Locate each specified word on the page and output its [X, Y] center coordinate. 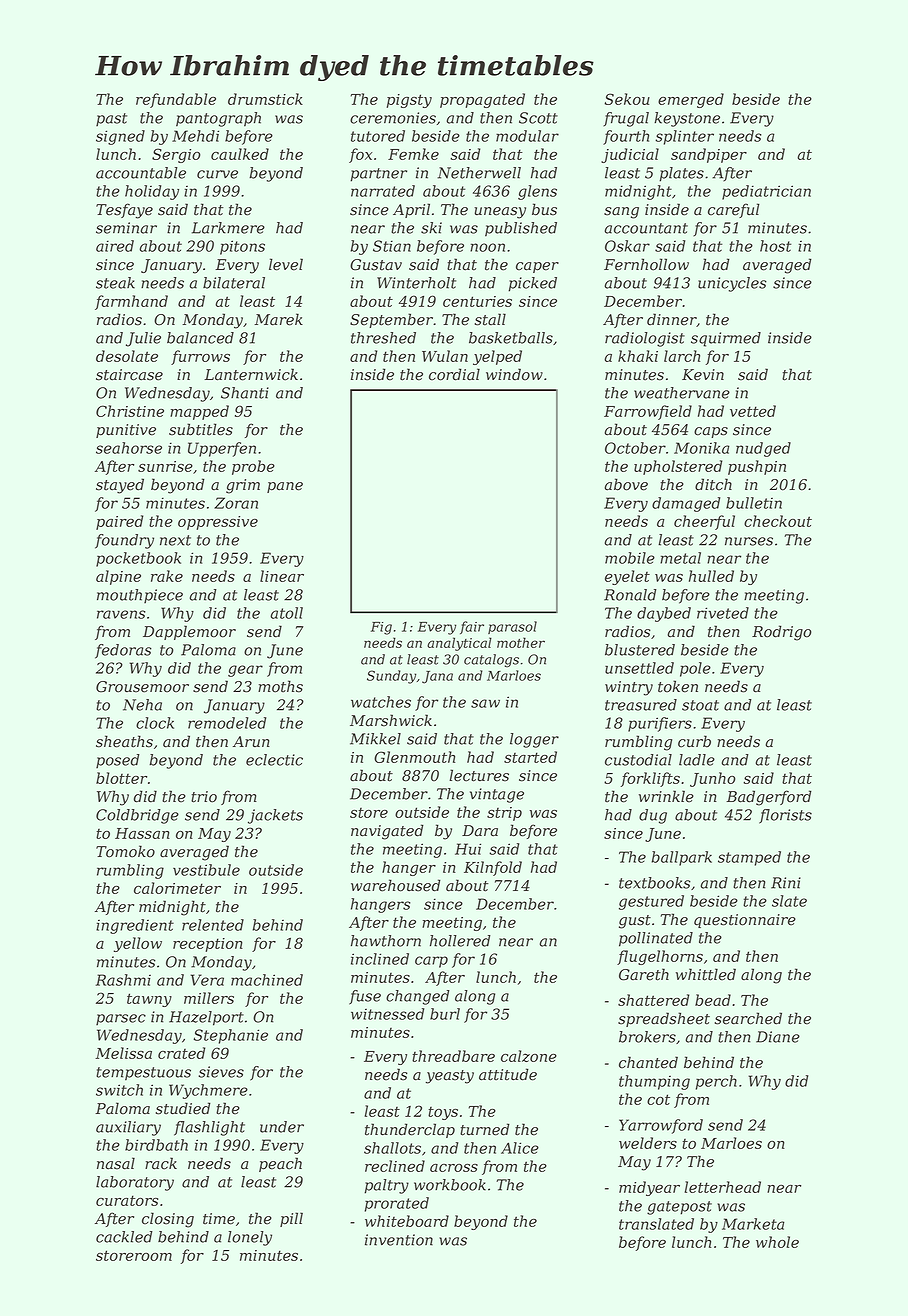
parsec [121, 1020]
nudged [763, 449]
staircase [129, 375]
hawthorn [386, 941]
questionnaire [745, 921]
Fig [381, 628]
